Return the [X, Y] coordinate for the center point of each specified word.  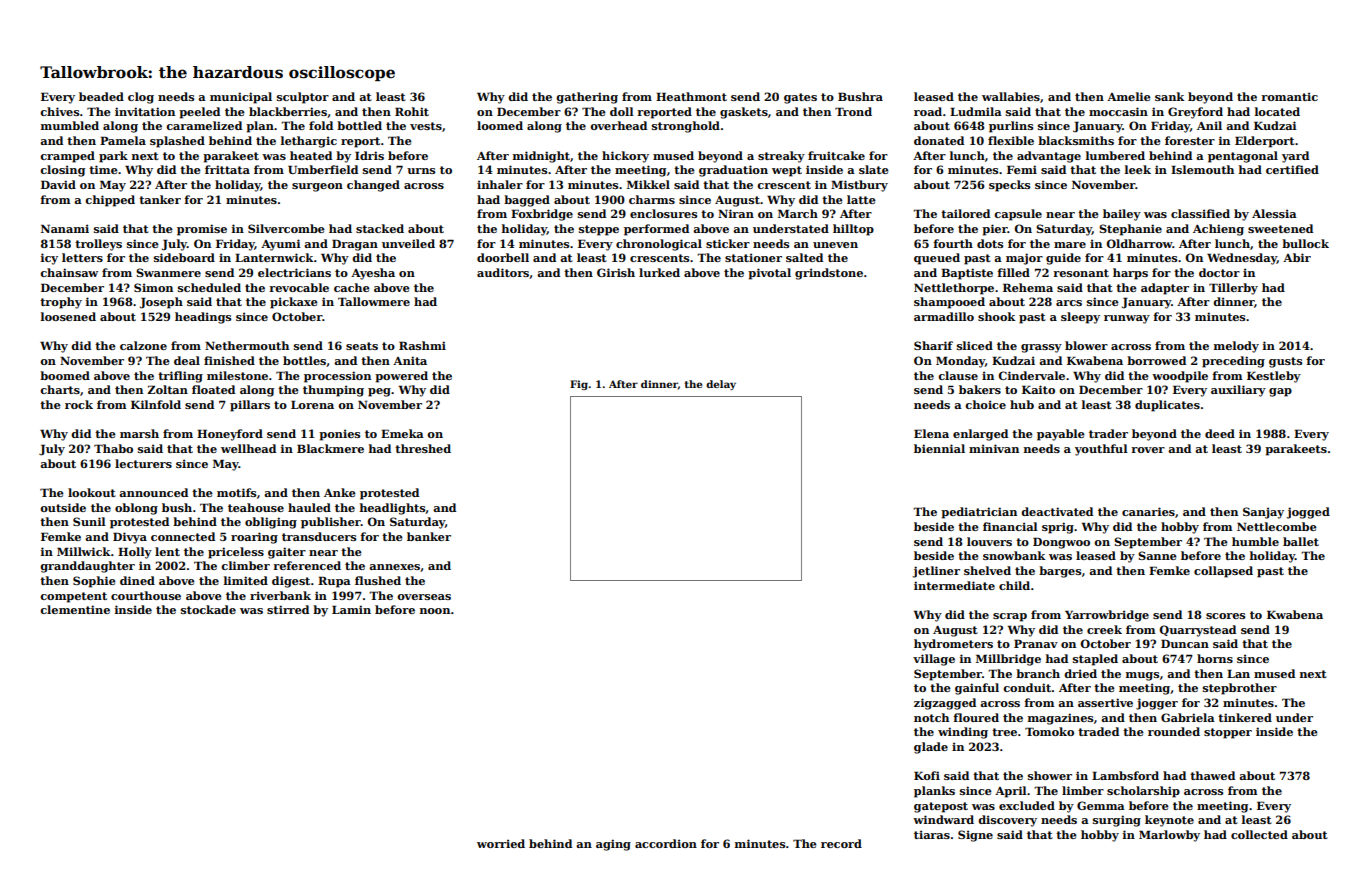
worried [501, 843]
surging [1117, 821]
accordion [666, 843]
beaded [101, 96]
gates [800, 98]
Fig [579, 385]
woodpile [1180, 377]
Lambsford [1125, 775]
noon [435, 611]
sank [1169, 96]
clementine [75, 609]
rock [79, 404]
